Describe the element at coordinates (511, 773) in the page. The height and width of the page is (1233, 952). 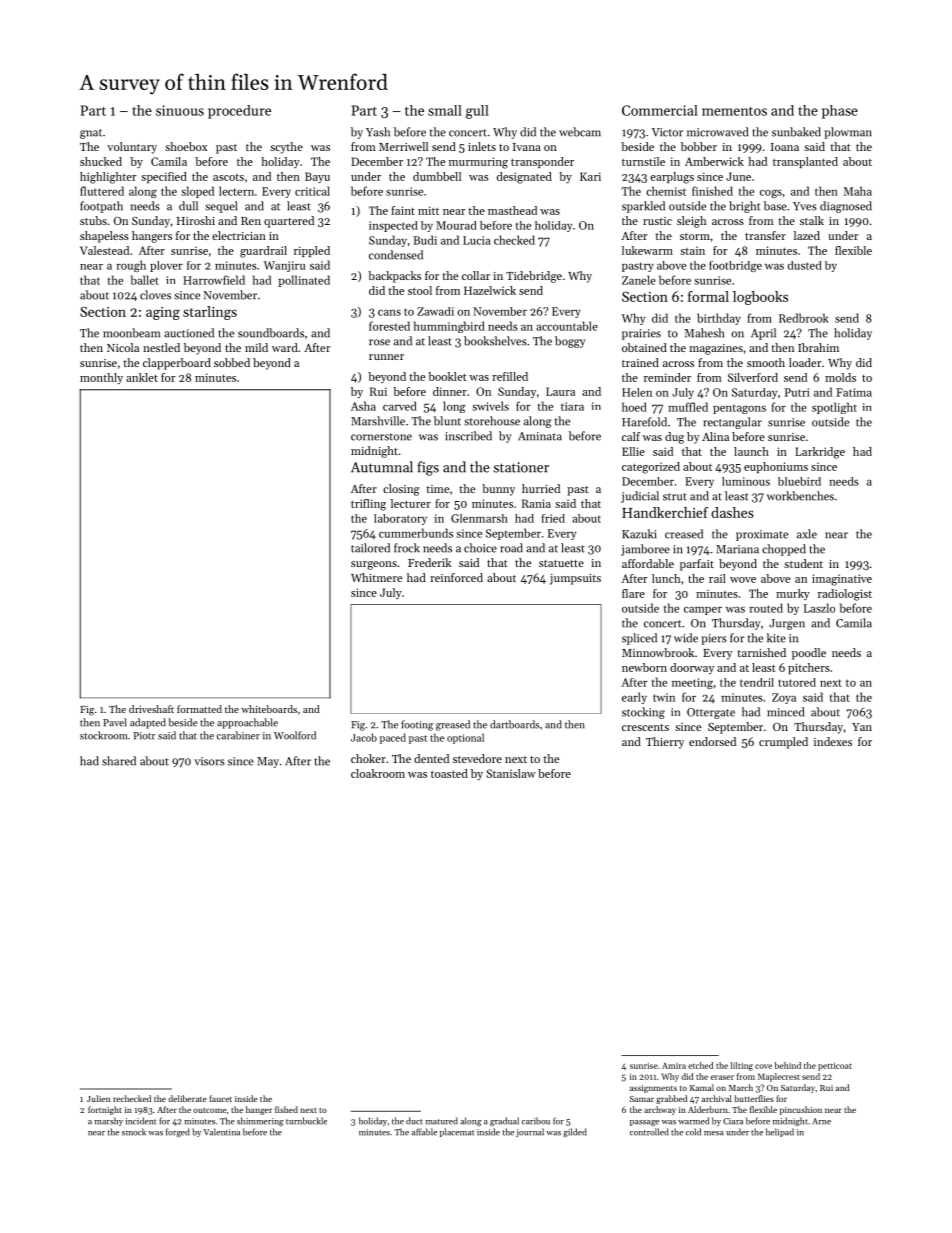
I see `Stanislaw` at that location.
